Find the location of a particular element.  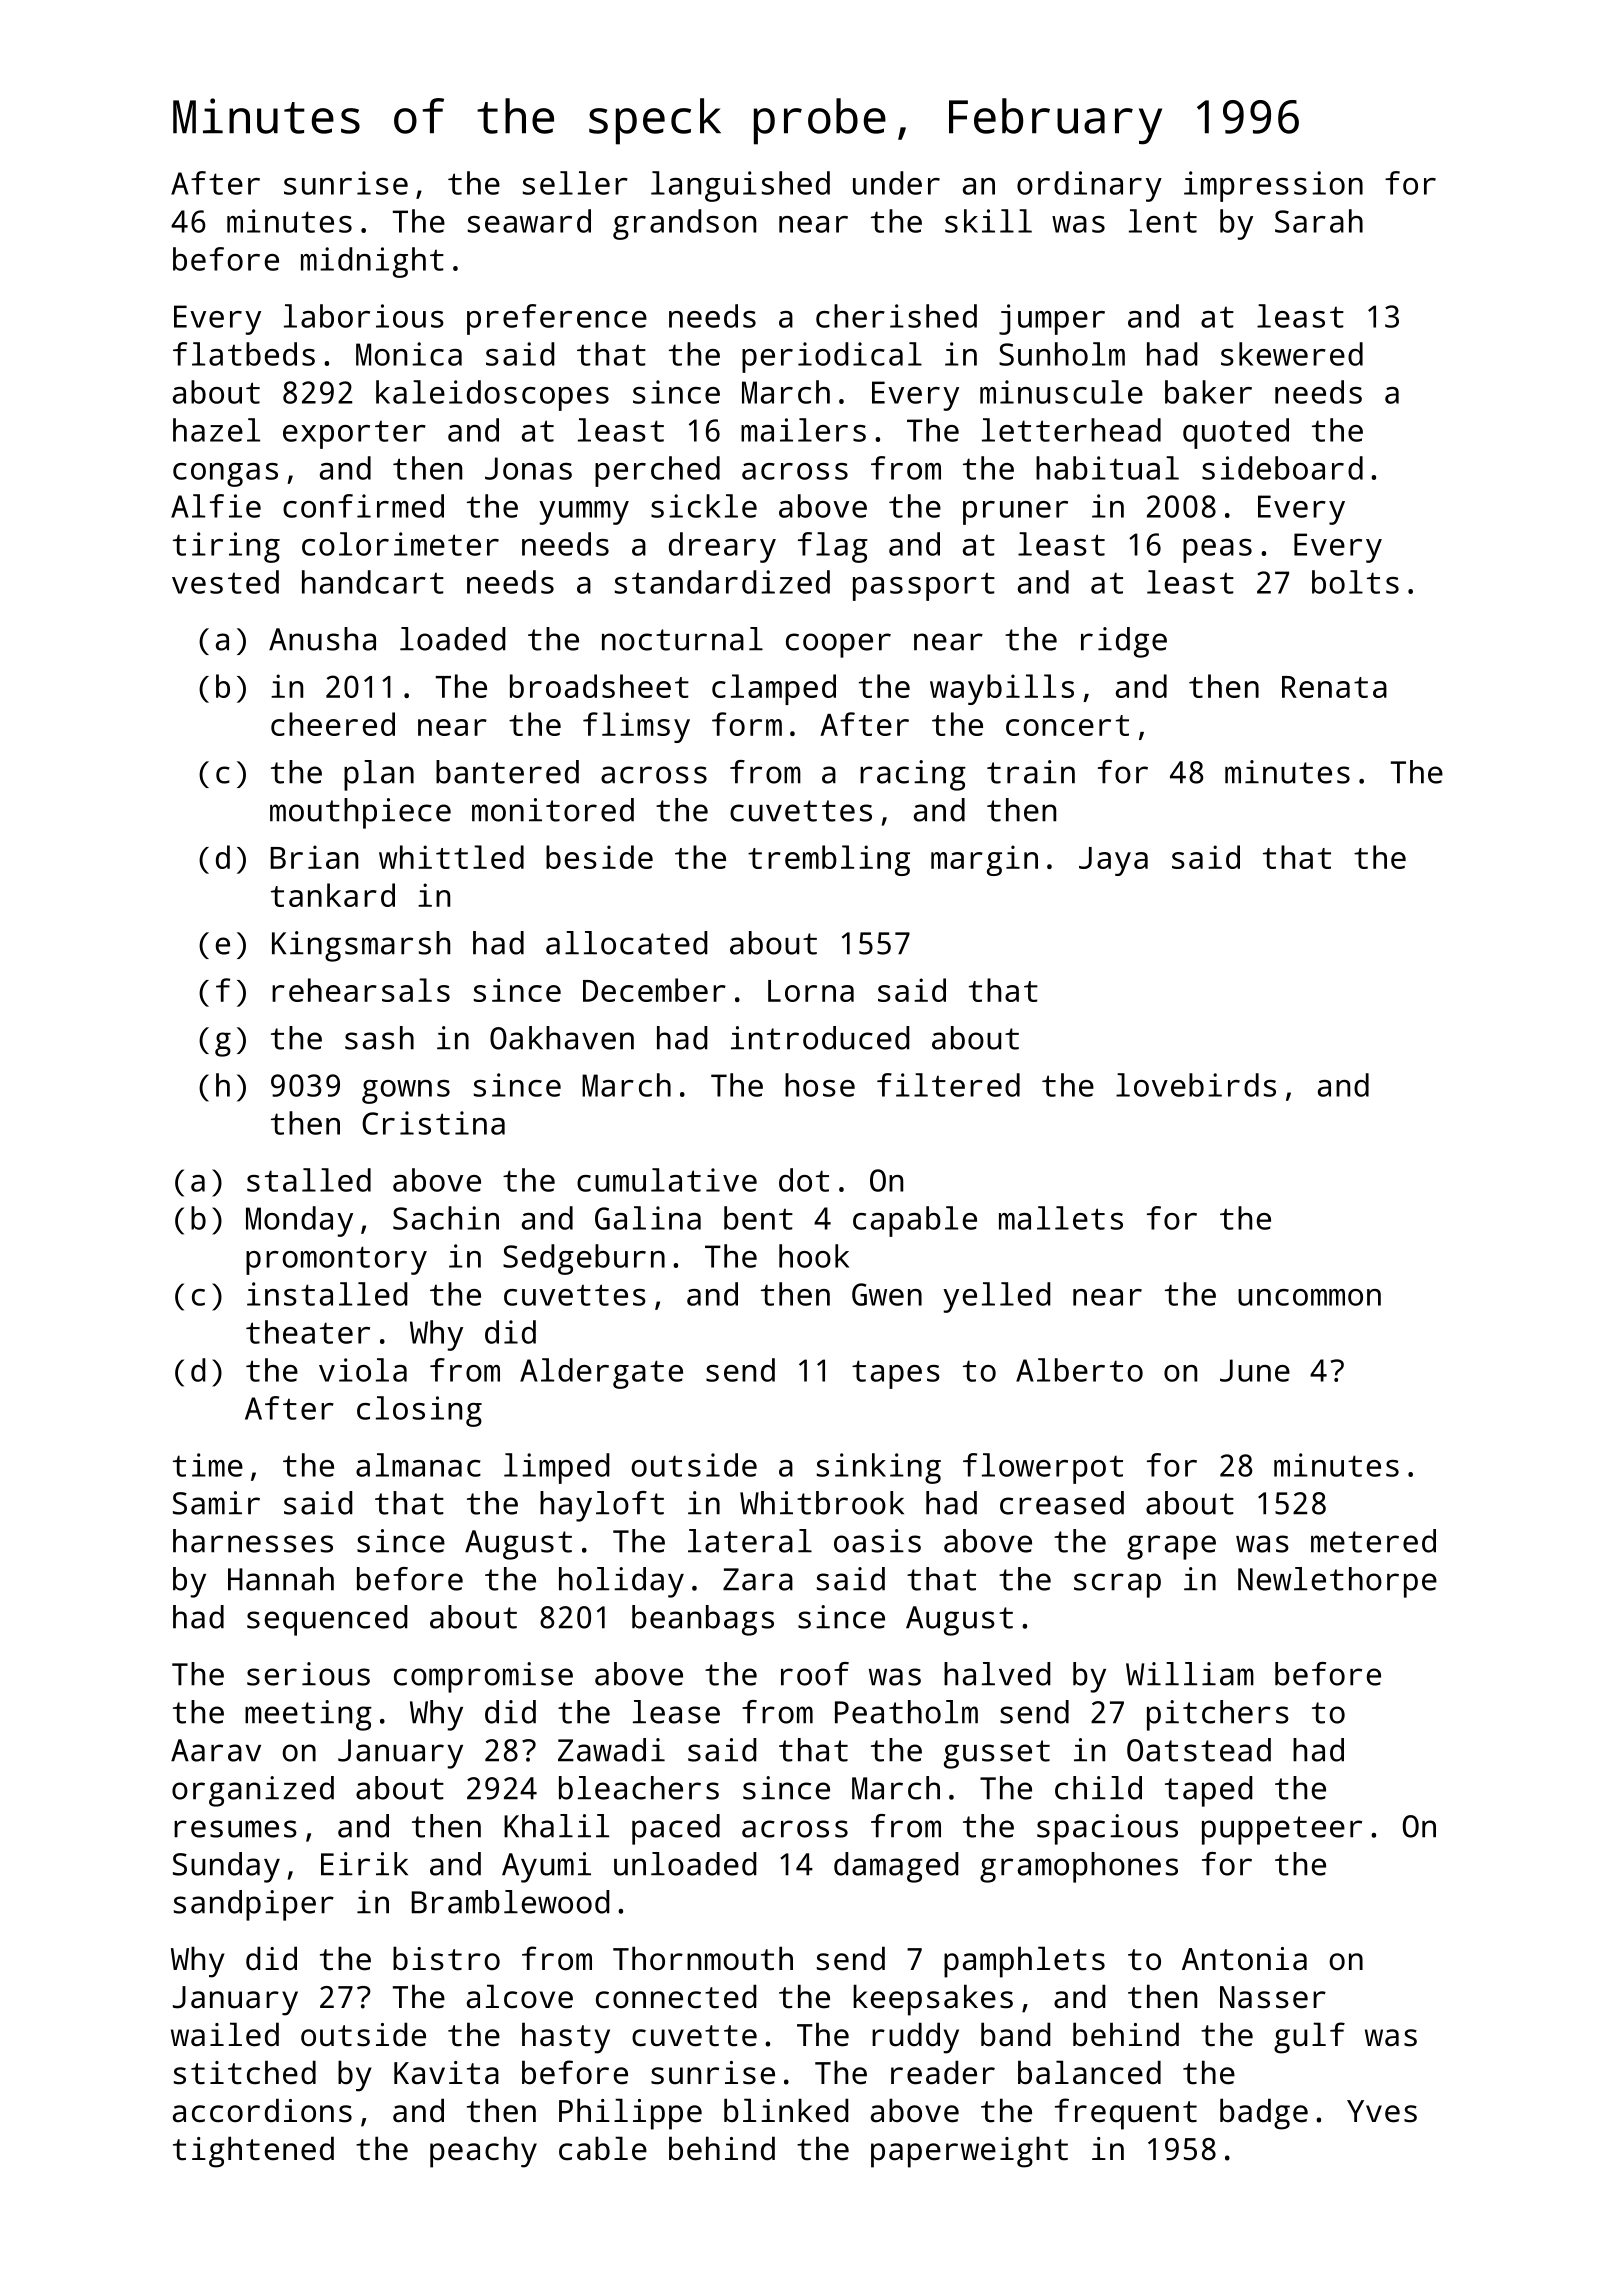

Thornmouth is located at coordinates (703, 1958).
